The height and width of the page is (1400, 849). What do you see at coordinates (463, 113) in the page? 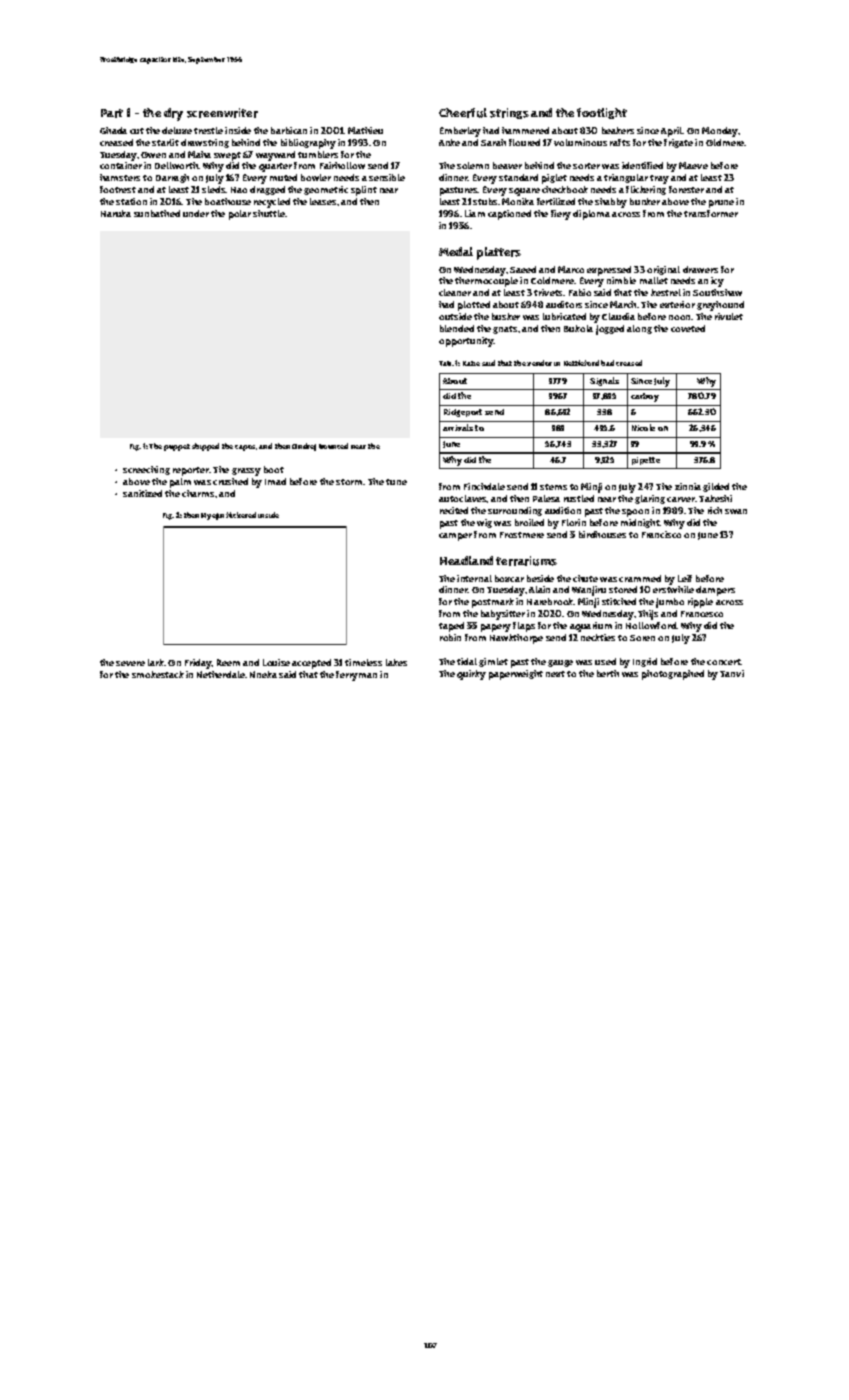
I see `Cheerful` at bounding box center [463, 113].
